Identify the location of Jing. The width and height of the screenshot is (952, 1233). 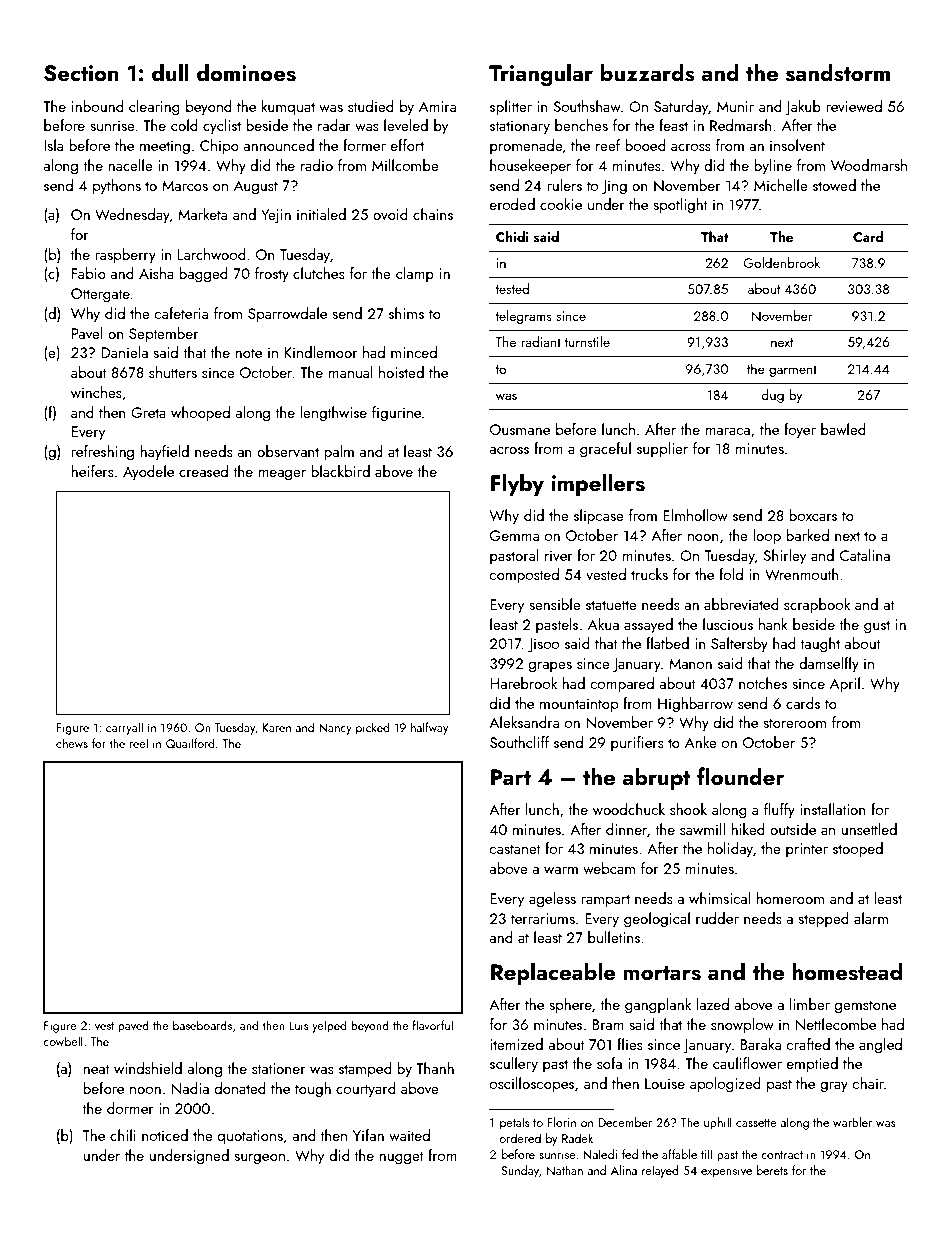
(614, 187).
